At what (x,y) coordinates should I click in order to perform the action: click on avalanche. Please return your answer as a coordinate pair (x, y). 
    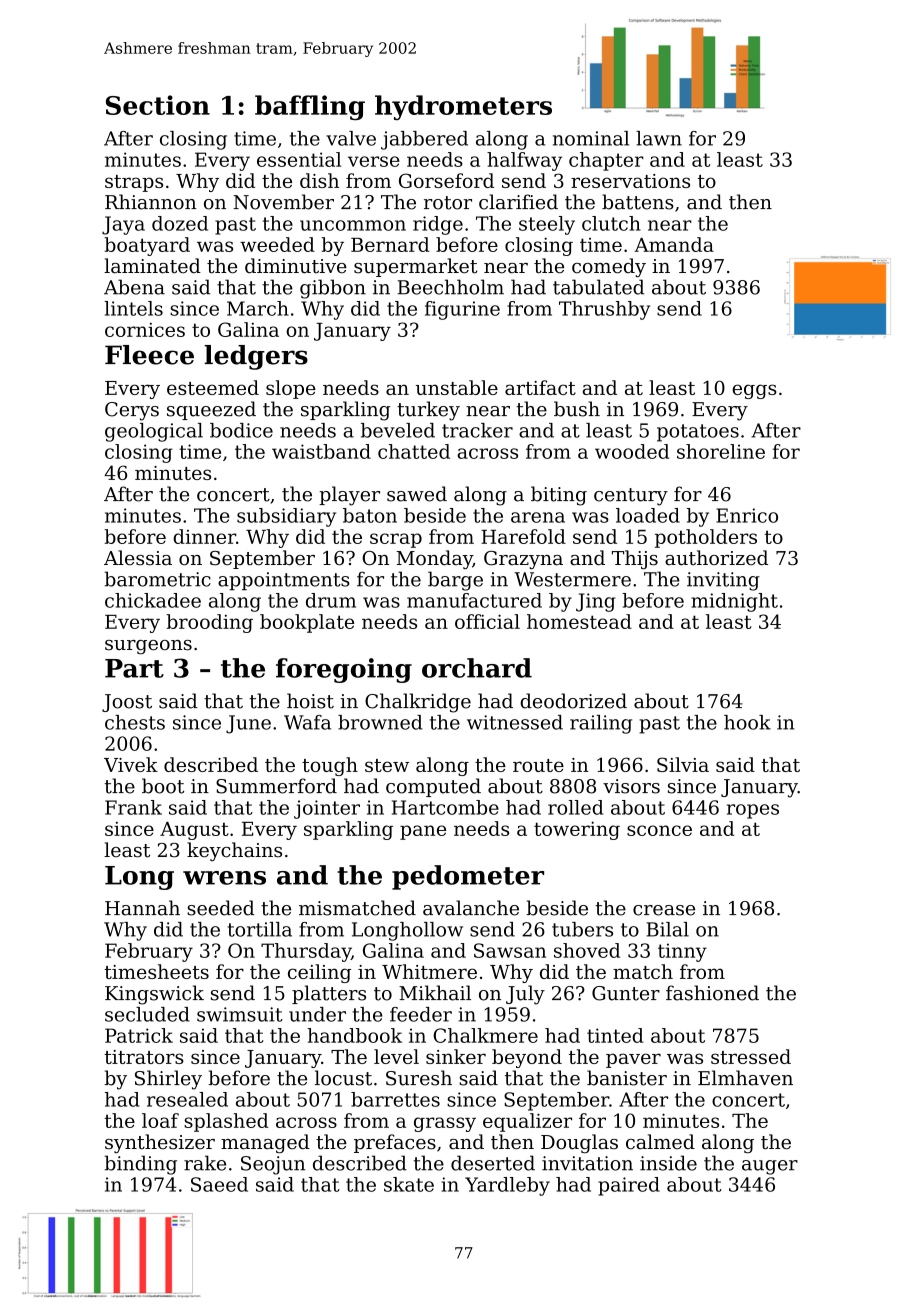
    Looking at the image, I should click on (471, 908).
